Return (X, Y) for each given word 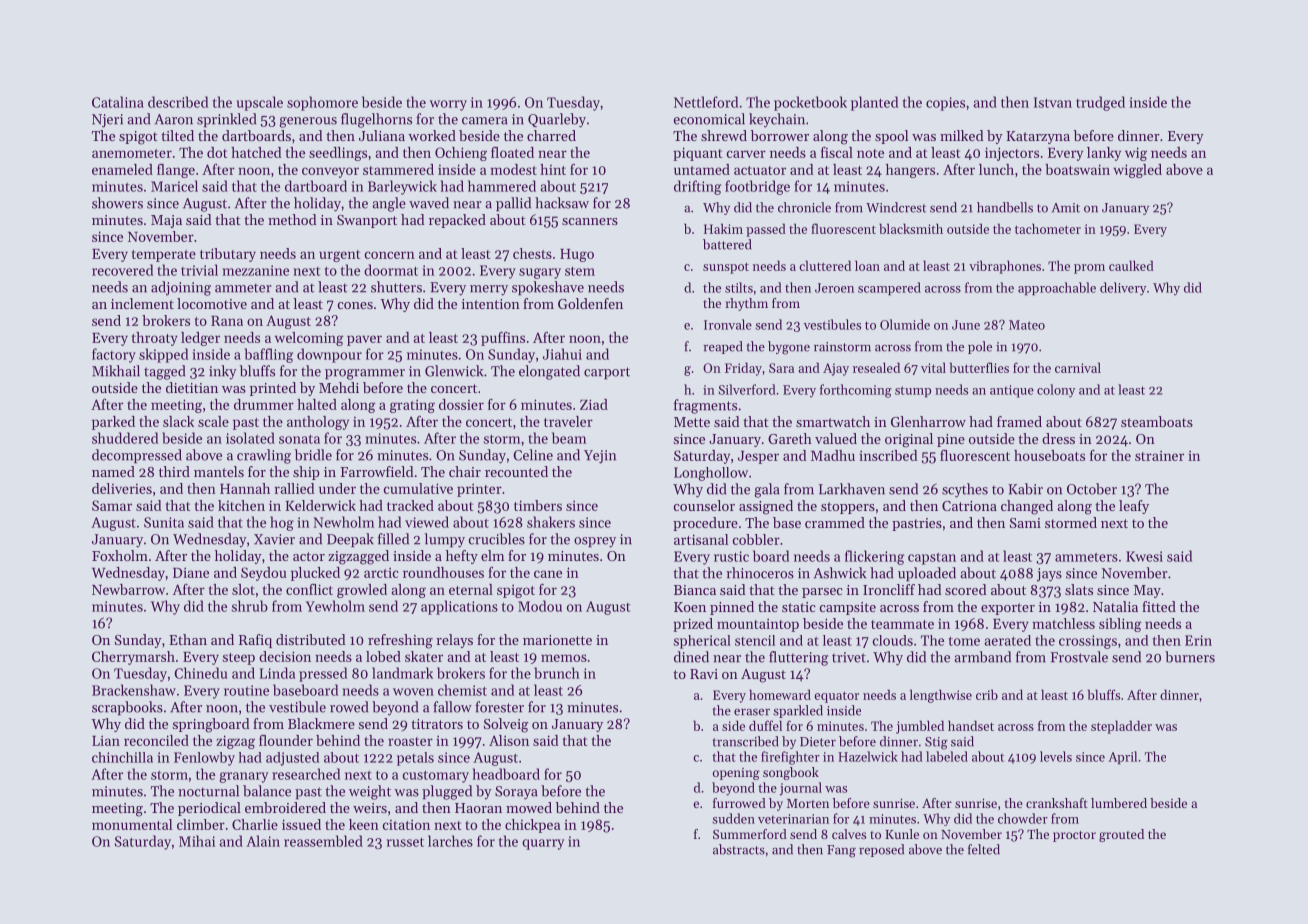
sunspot (726, 268)
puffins (503, 339)
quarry (543, 844)
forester (499, 707)
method (292, 219)
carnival (1078, 367)
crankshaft (1057, 803)
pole (980, 347)
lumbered (1119, 803)
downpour (329, 355)
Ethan (188, 639)
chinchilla (122, 757)
